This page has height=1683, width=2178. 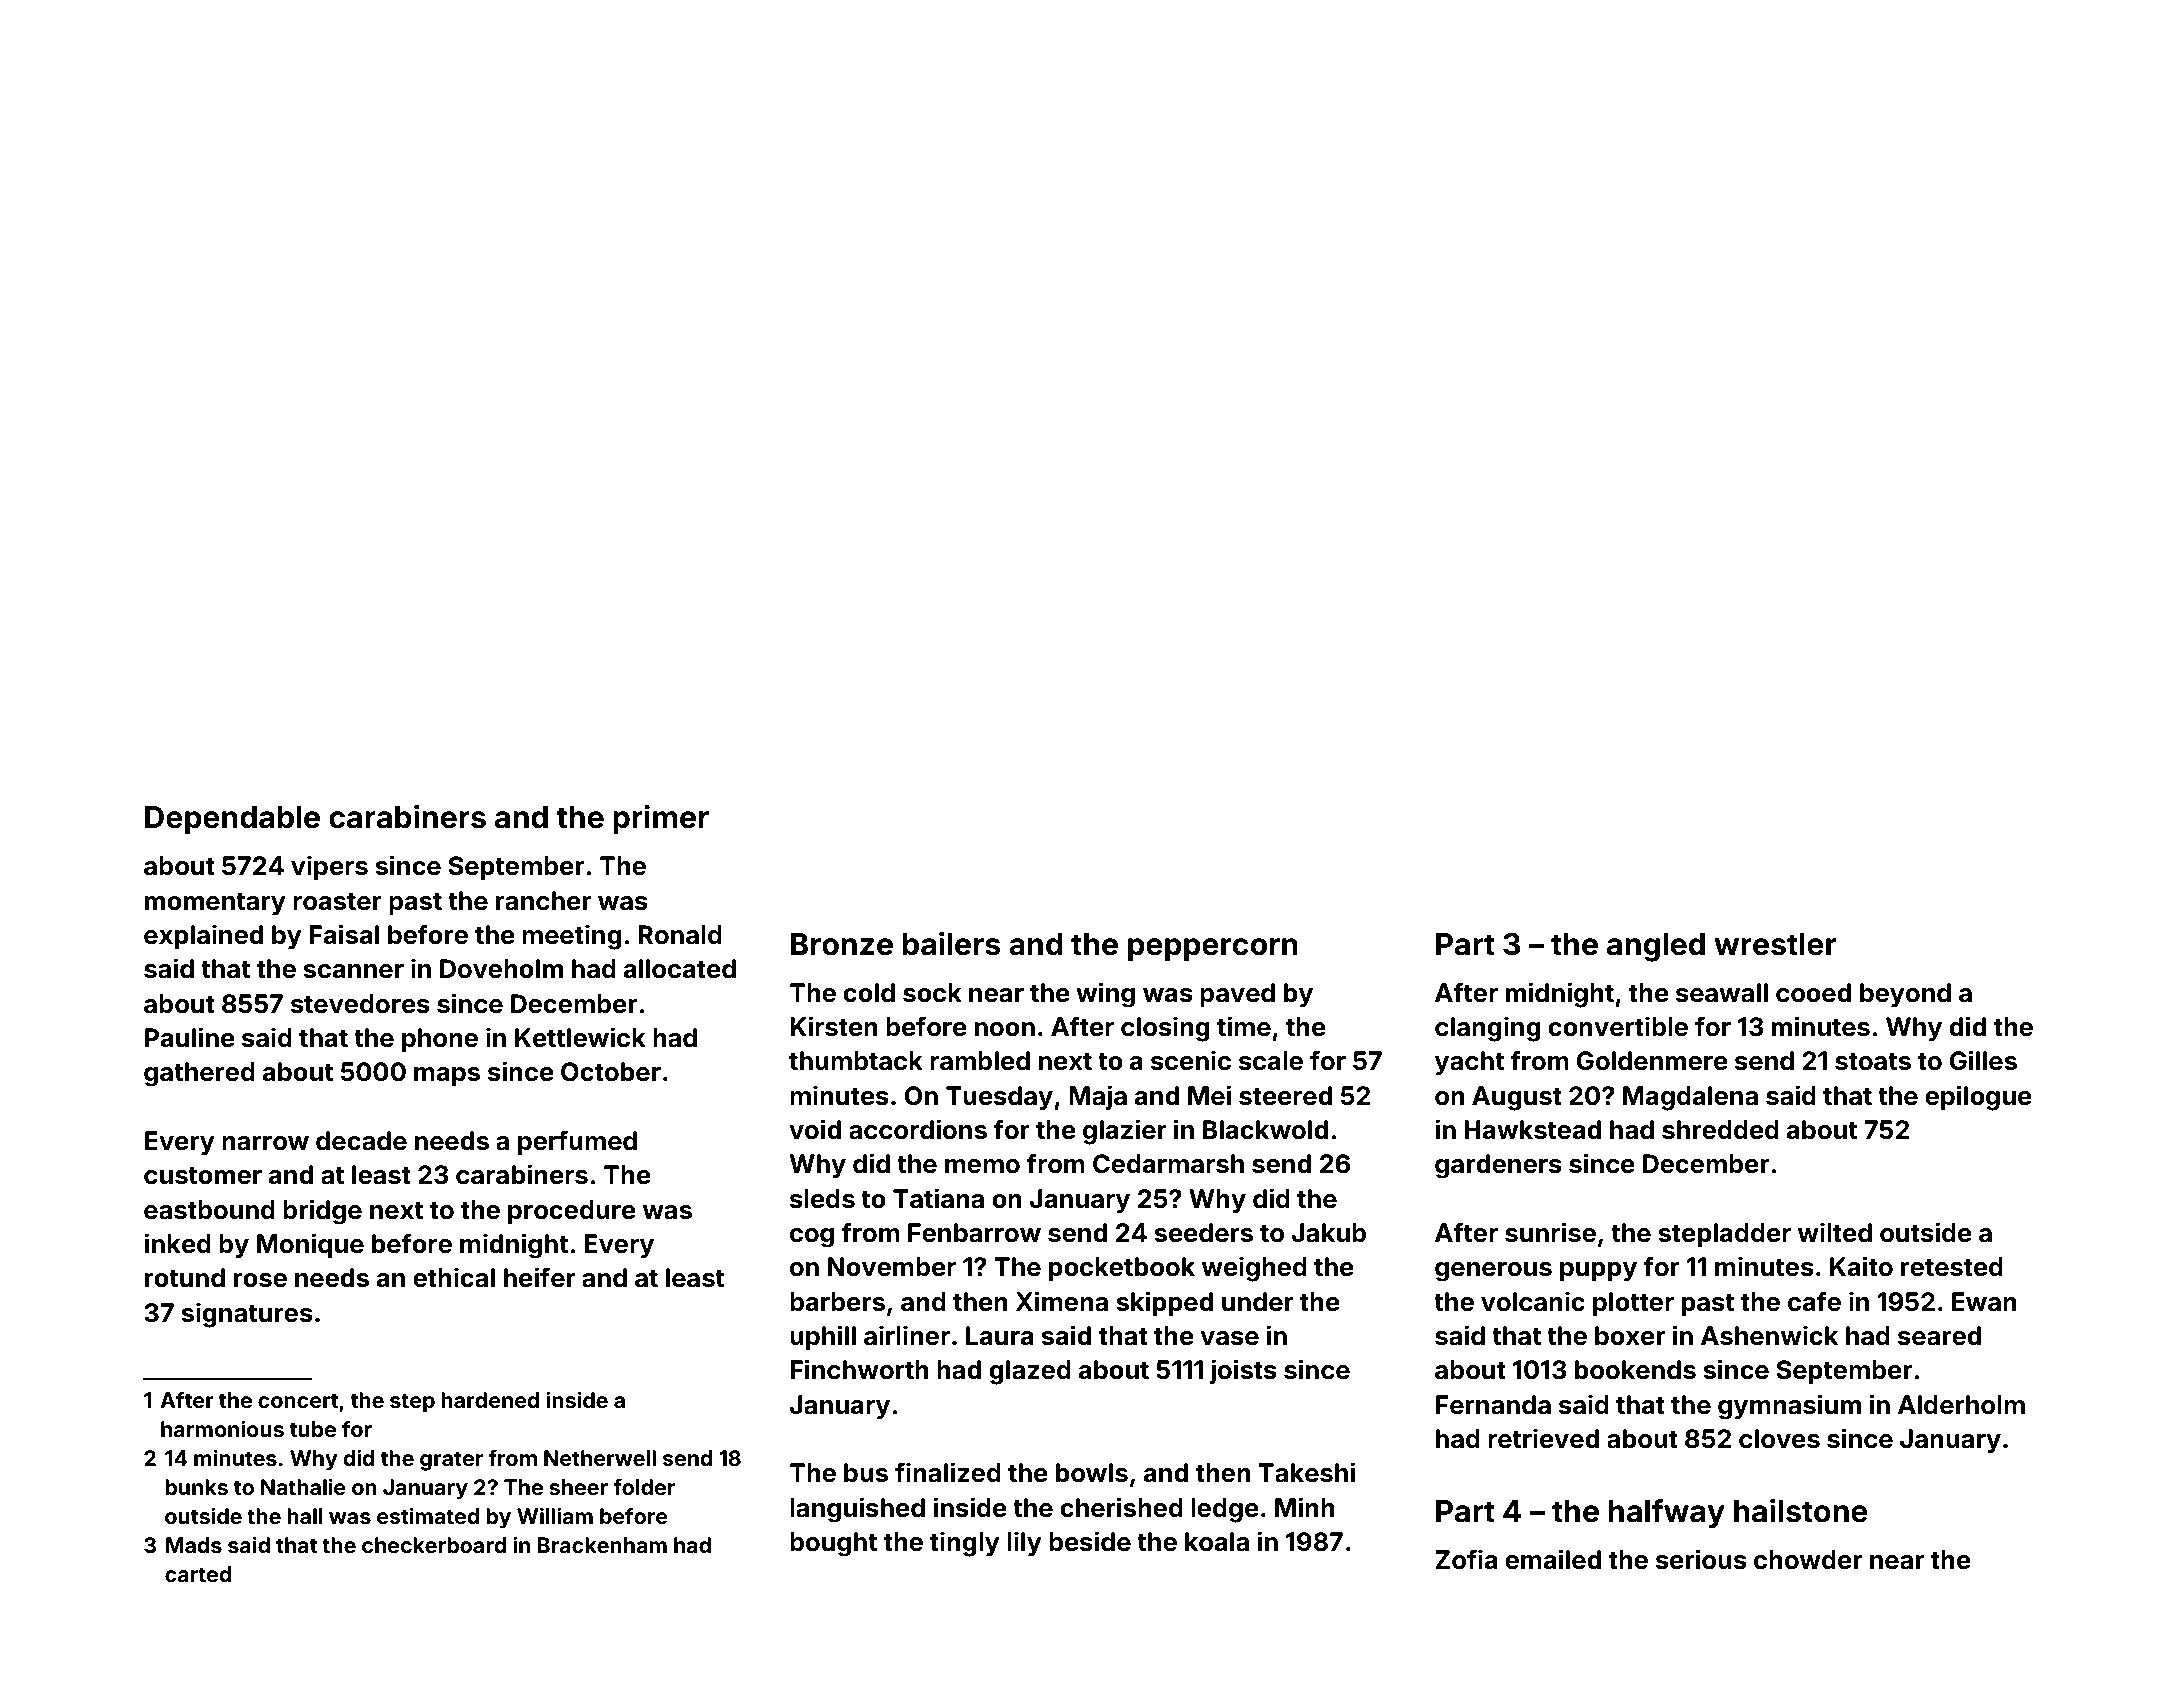 What do you see at coordinates (1775, 944) in the page?
I see `wrestler` at bounding box center [1775, 944].
